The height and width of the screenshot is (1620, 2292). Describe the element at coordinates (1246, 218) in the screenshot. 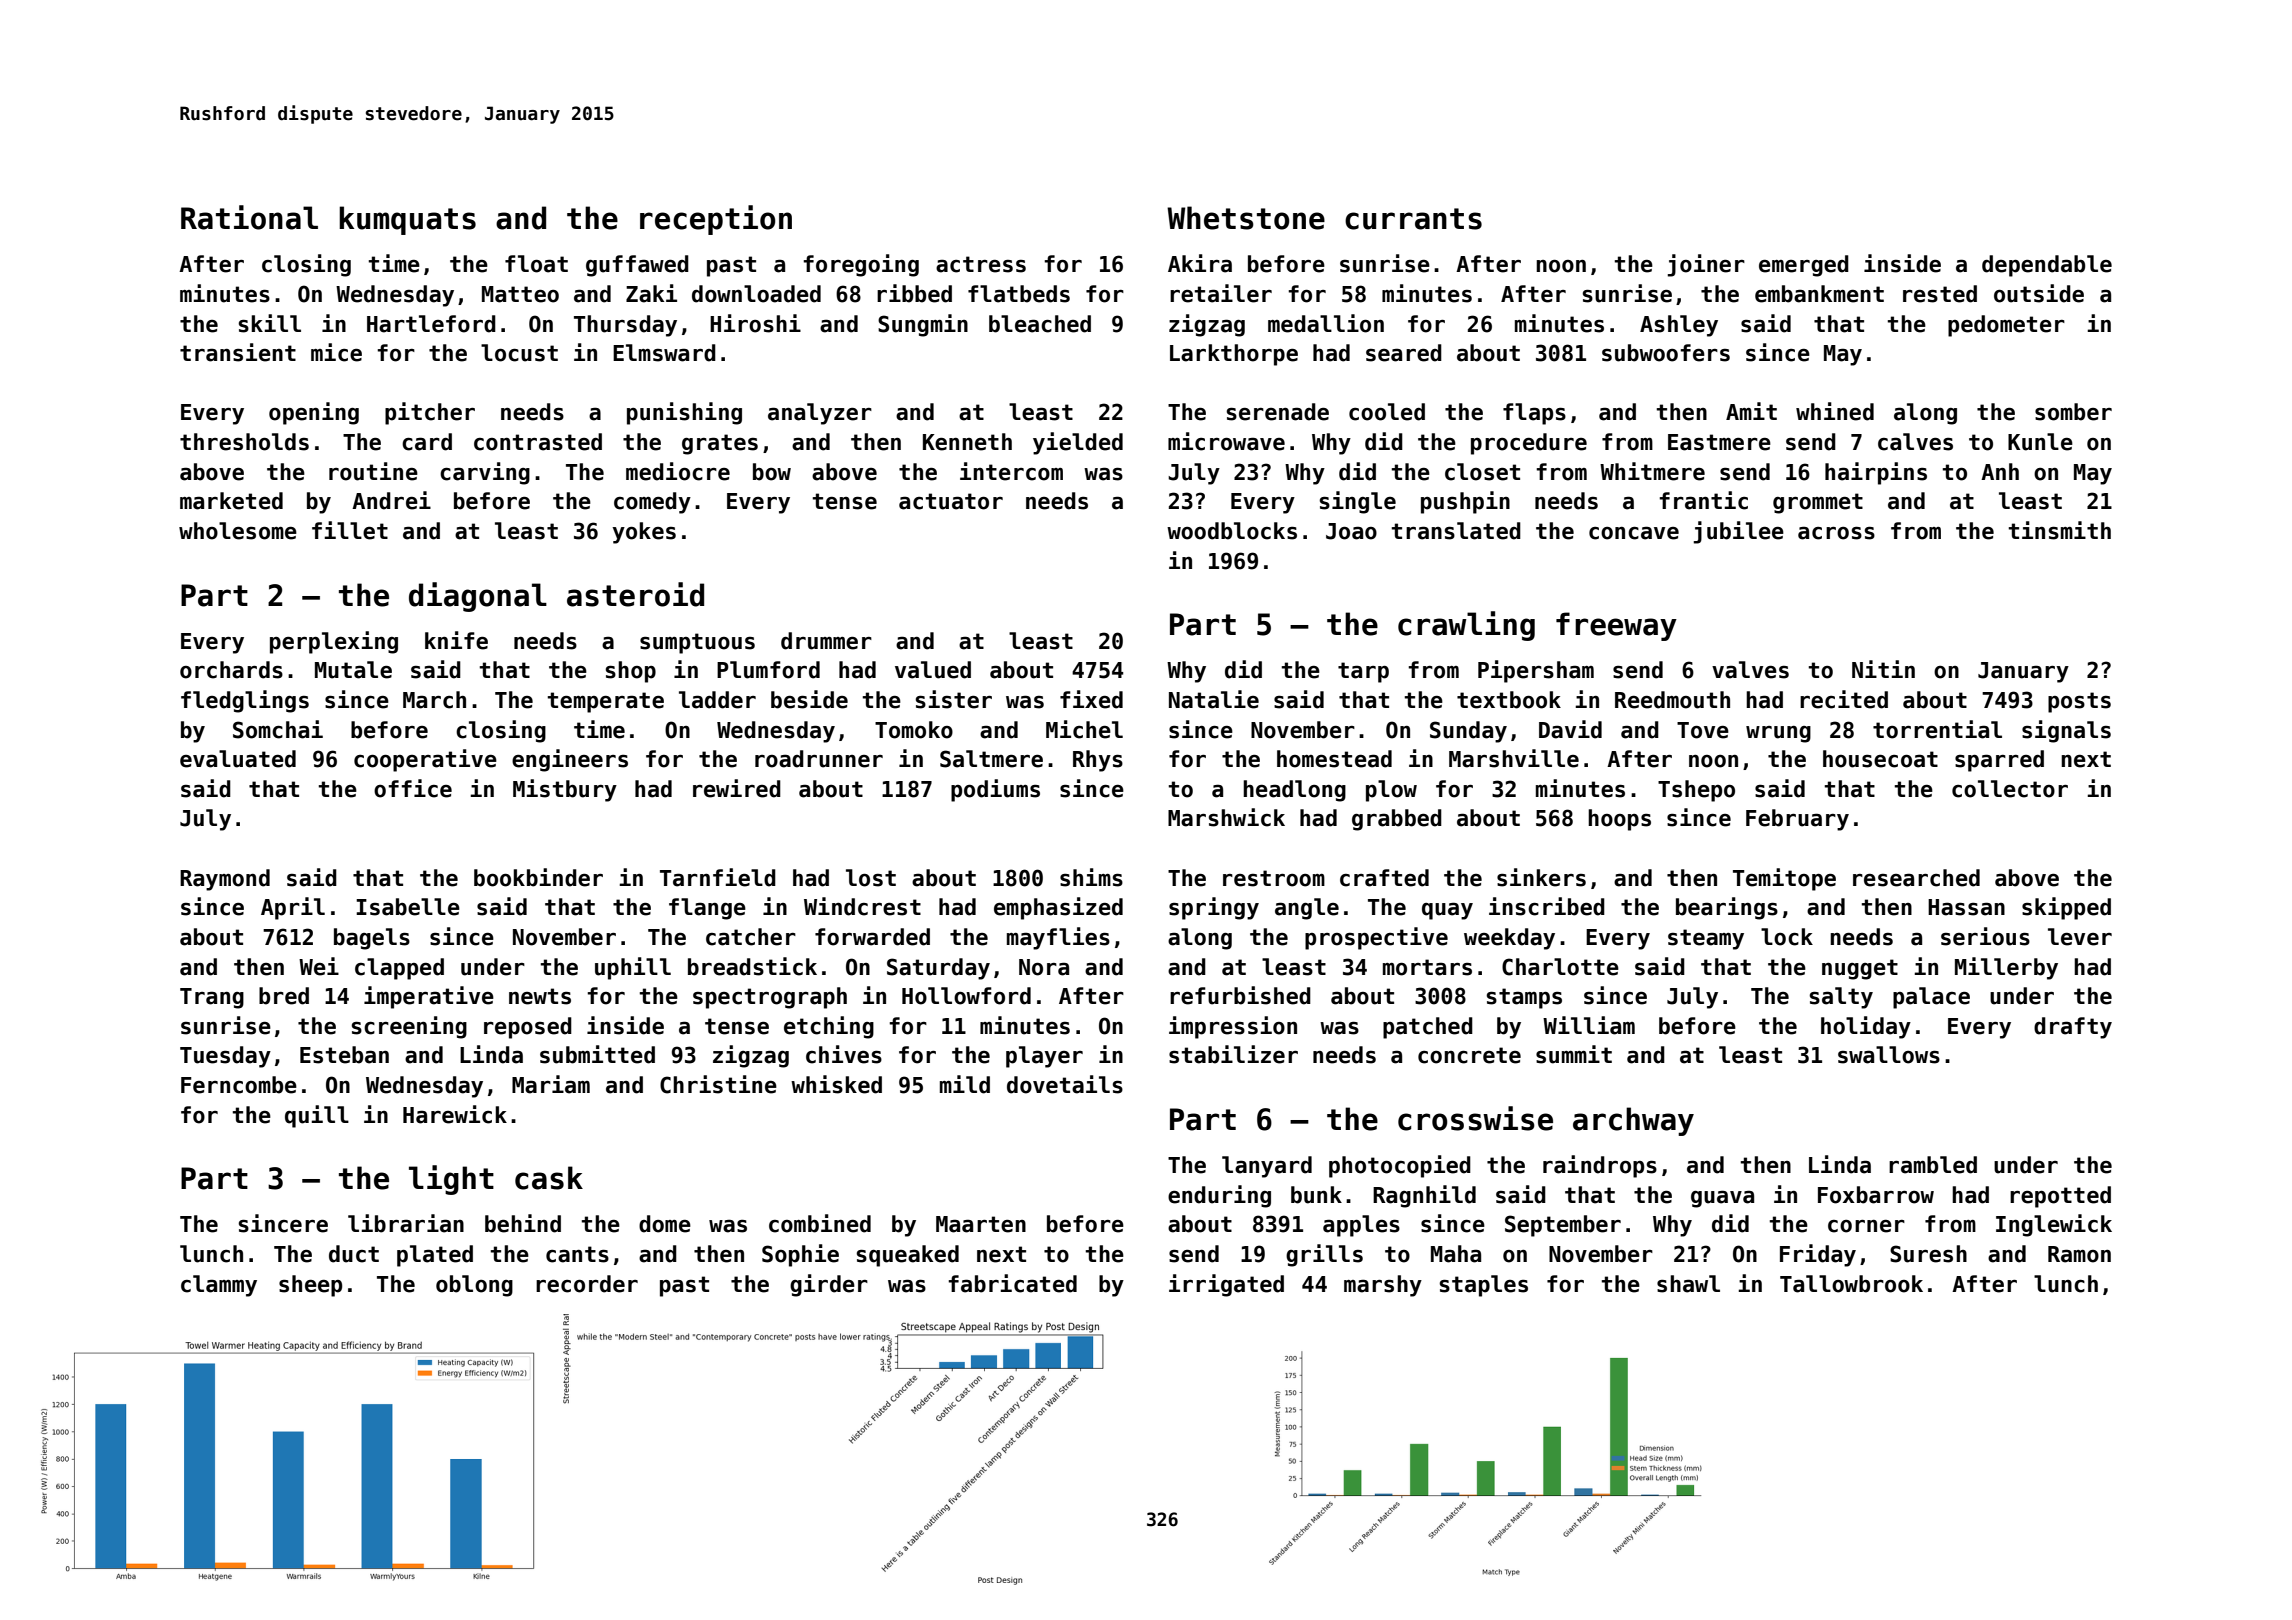

I see `Whetstone` at that location.
